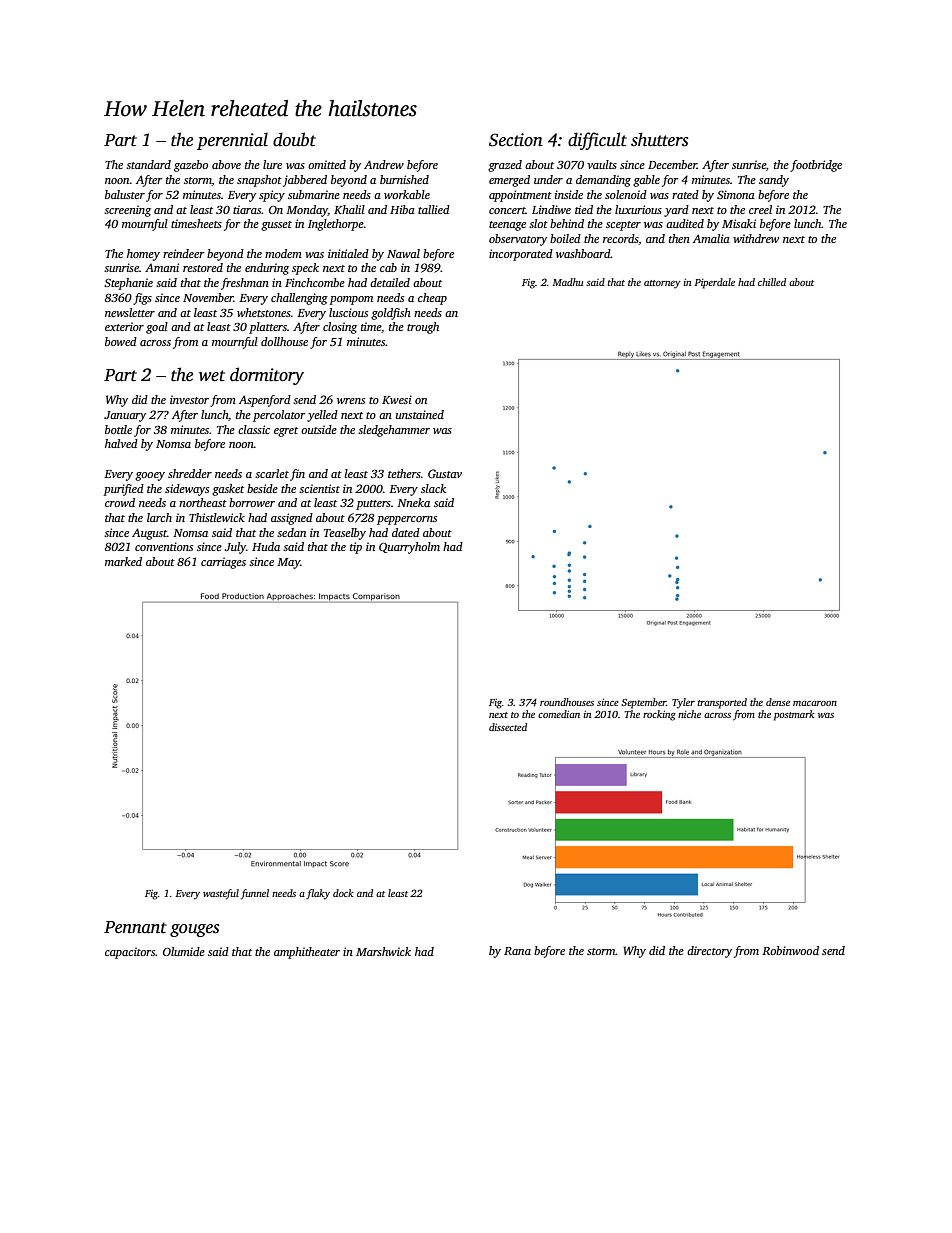 This document has height=1233, width=952. I want to click on footbridge, so click(816, 166).
